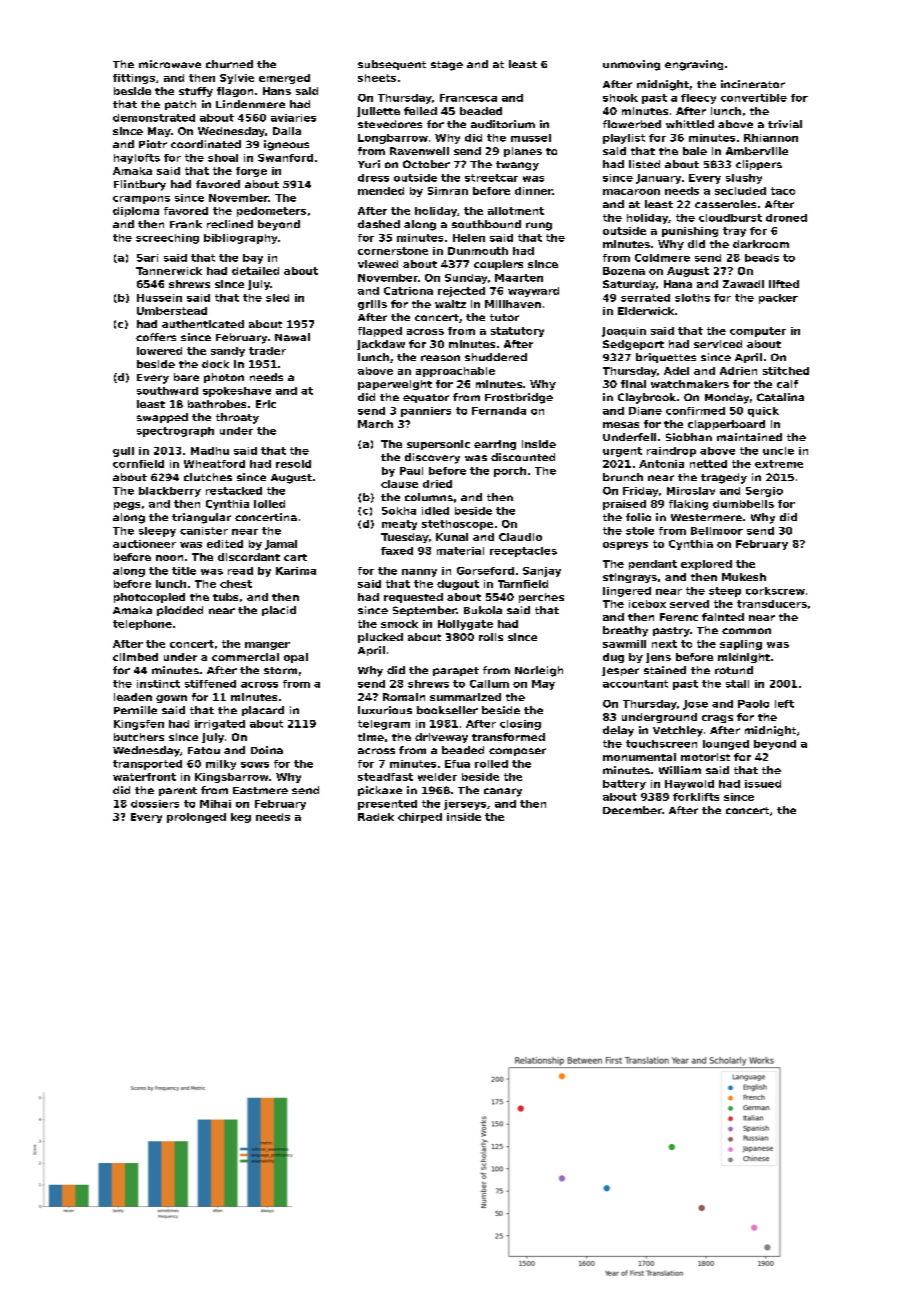 The image size is (924, 1308). I want to click on bay, so click(253, 259).
